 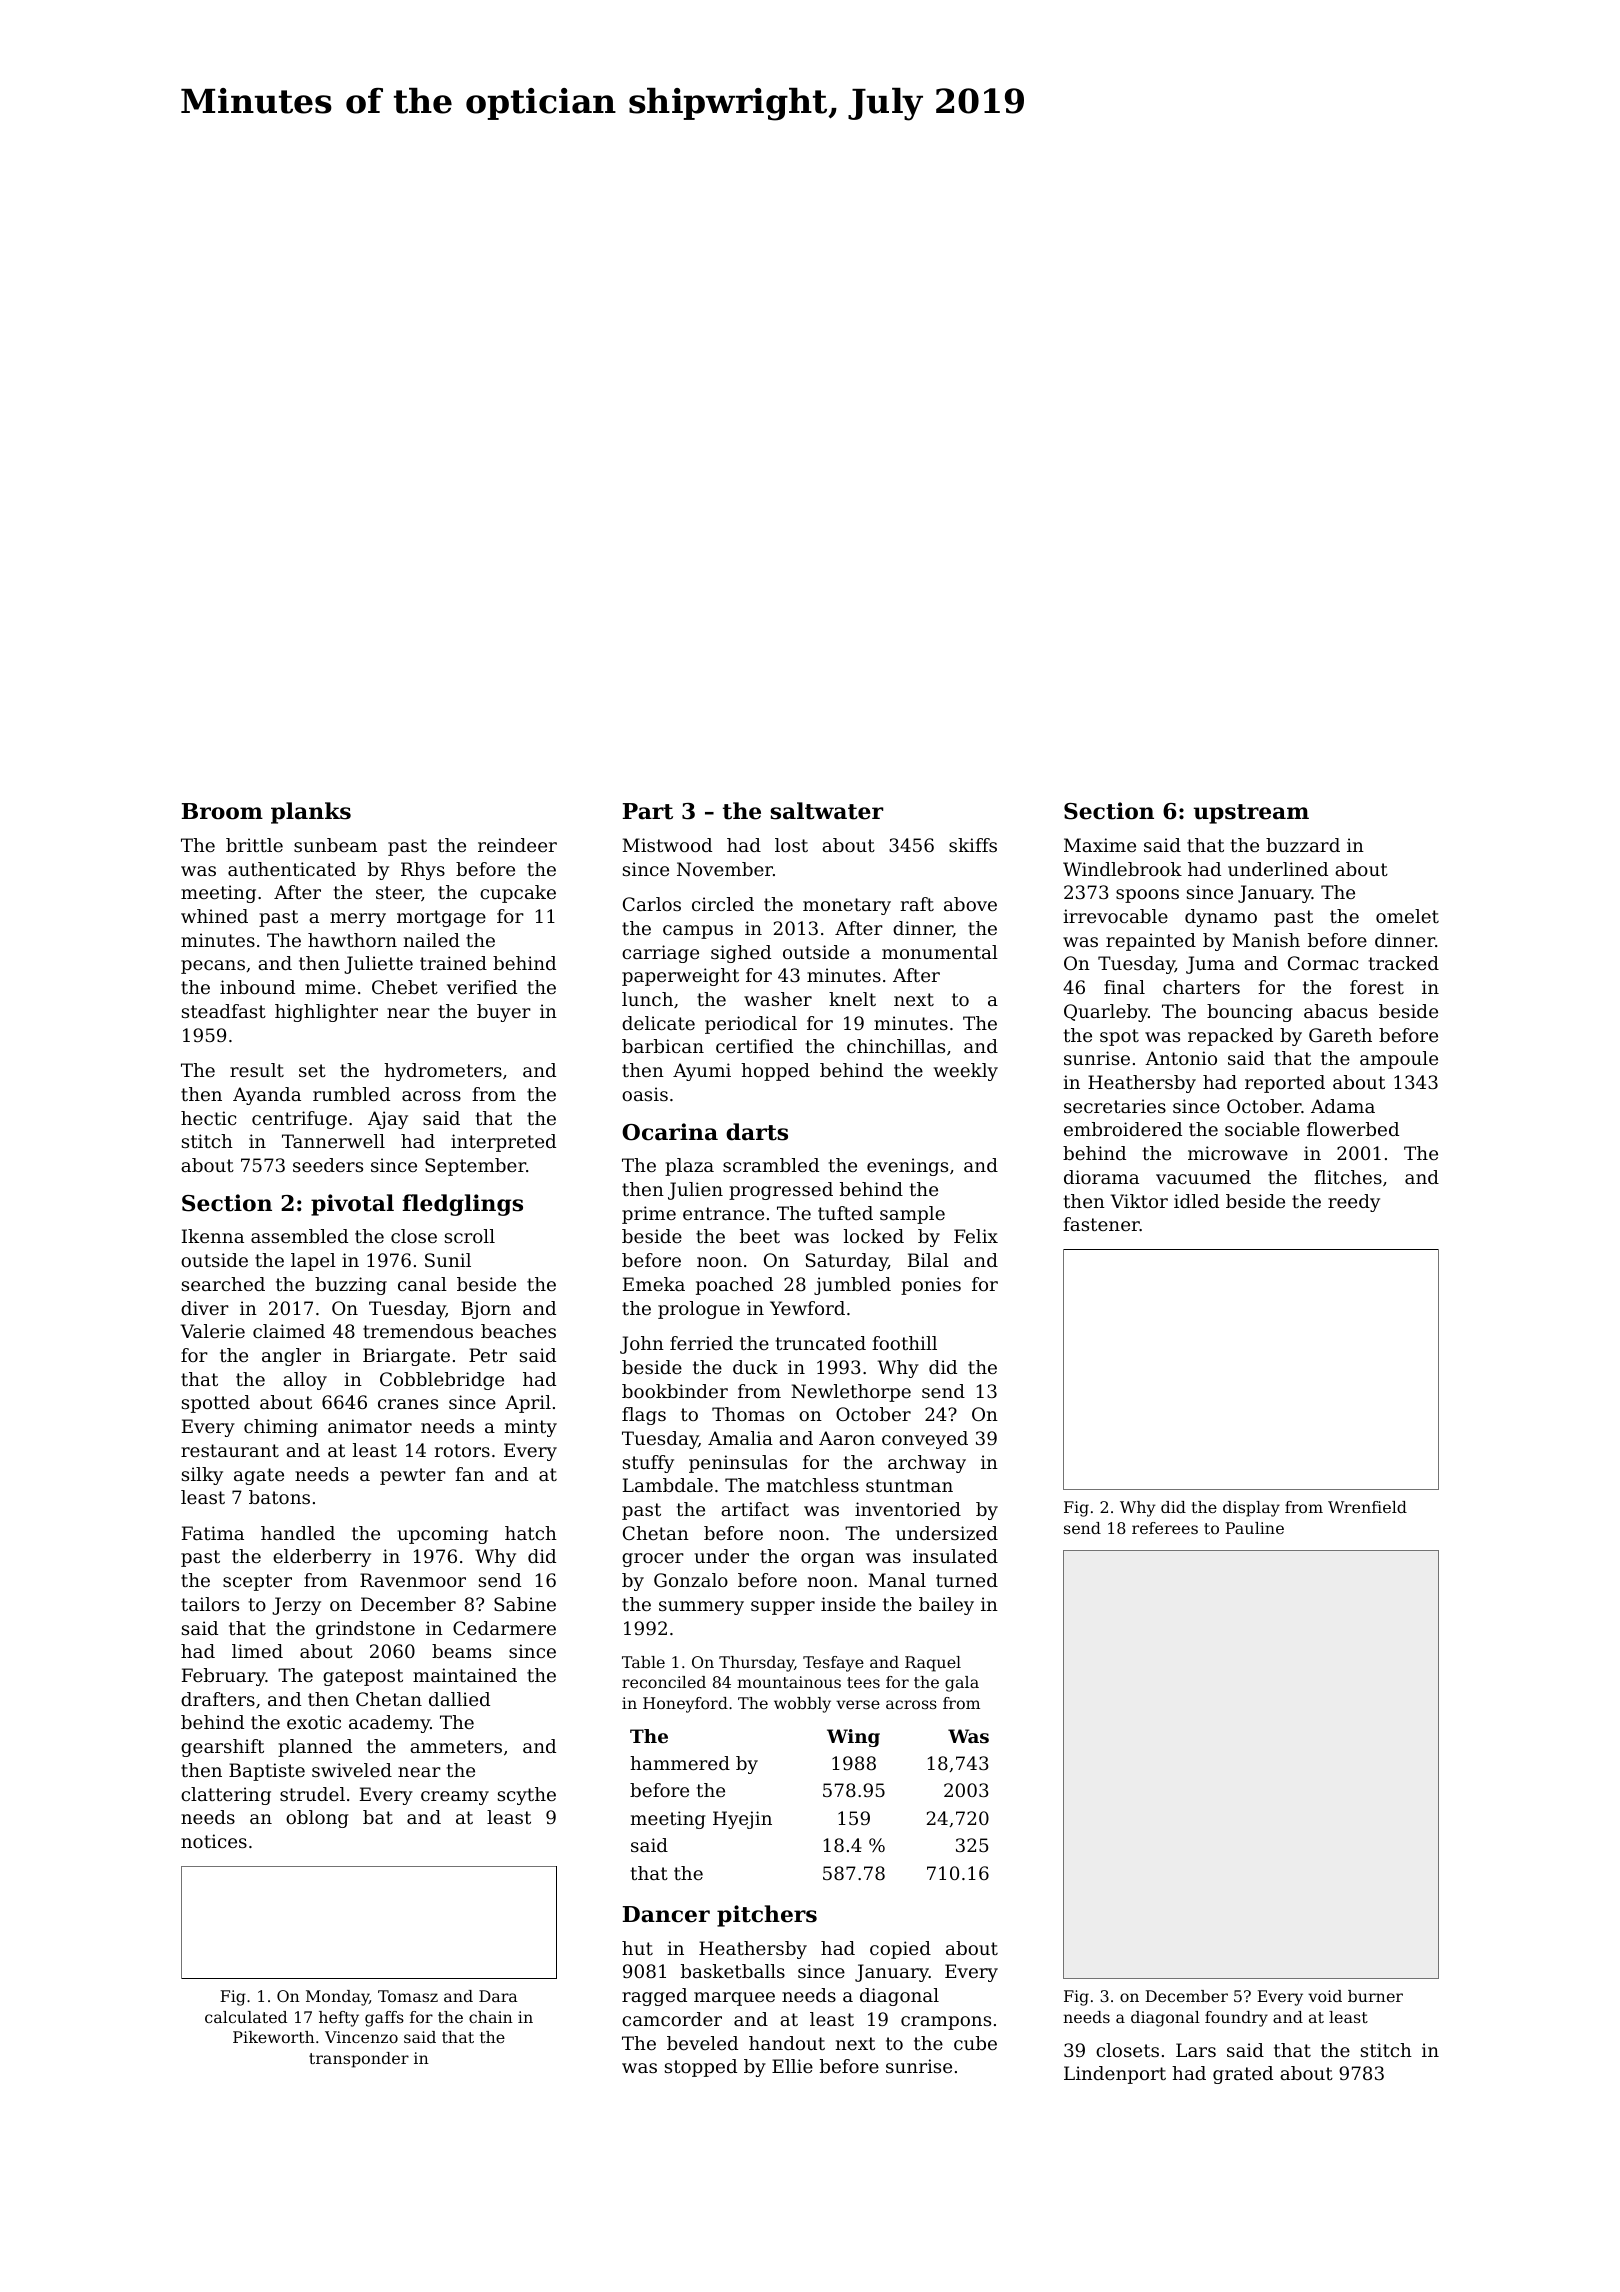 I want to click on omelet, so click(x=1407, y=916).
